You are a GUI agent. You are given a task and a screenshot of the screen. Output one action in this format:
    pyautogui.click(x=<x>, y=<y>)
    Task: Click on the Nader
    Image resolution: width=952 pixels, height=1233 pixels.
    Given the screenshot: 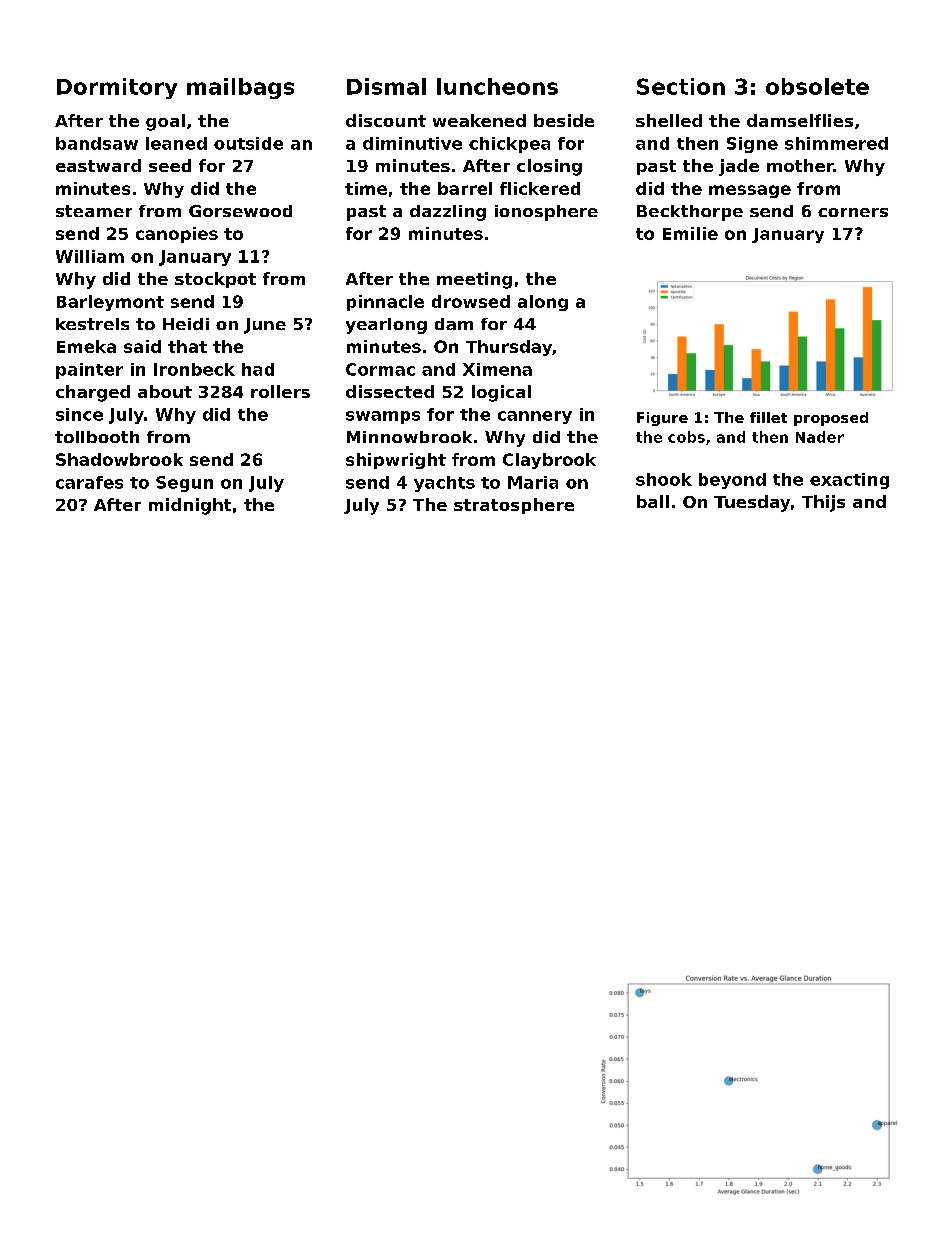 What is the action you would take?
    pyautogui.click(x=820, y=437)
